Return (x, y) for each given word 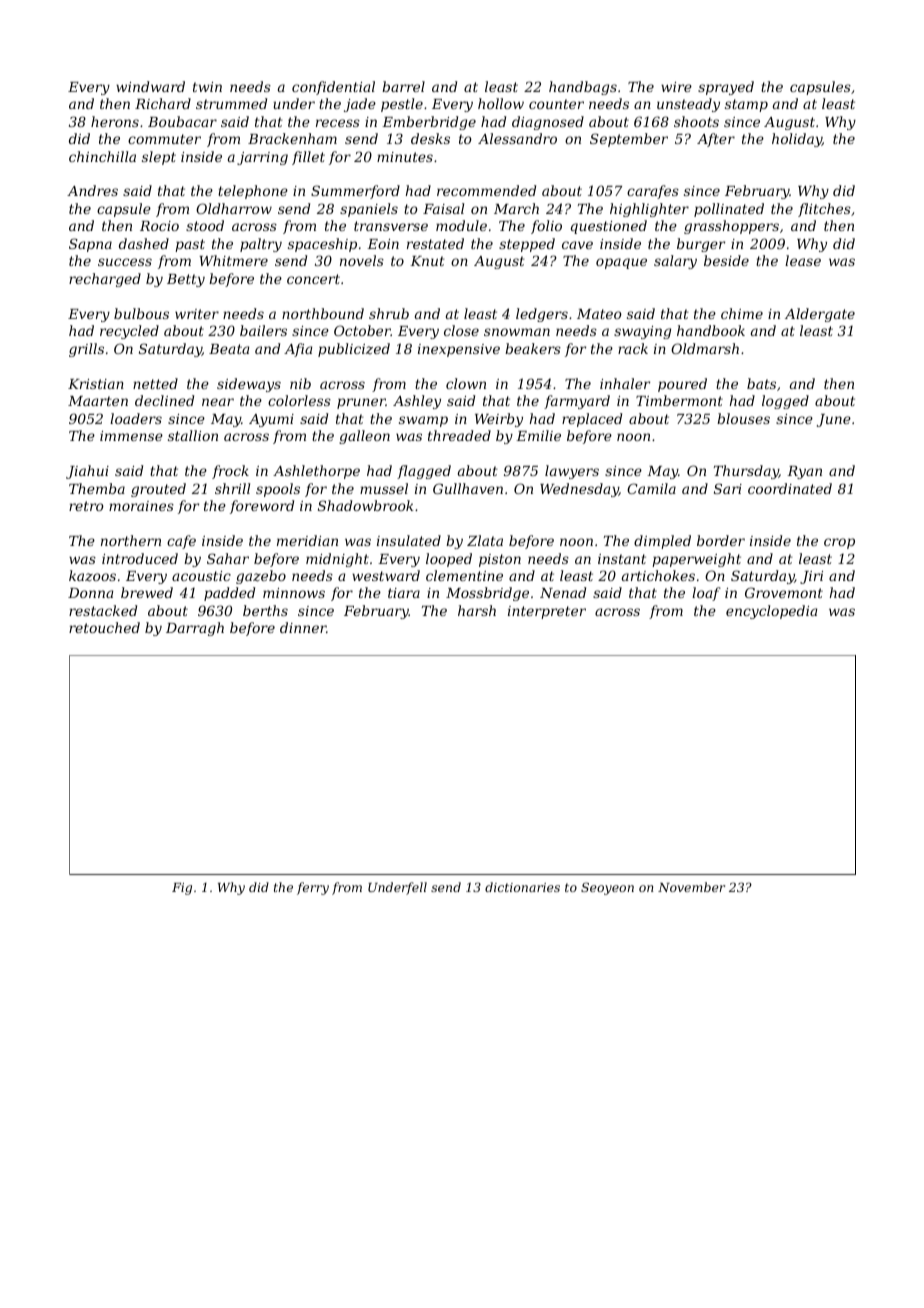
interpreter (547, 612)
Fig (182, 889)
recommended (486, 190)
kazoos (92, 576)
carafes (653, 192)
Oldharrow (234, 208)
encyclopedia (771, 612)
